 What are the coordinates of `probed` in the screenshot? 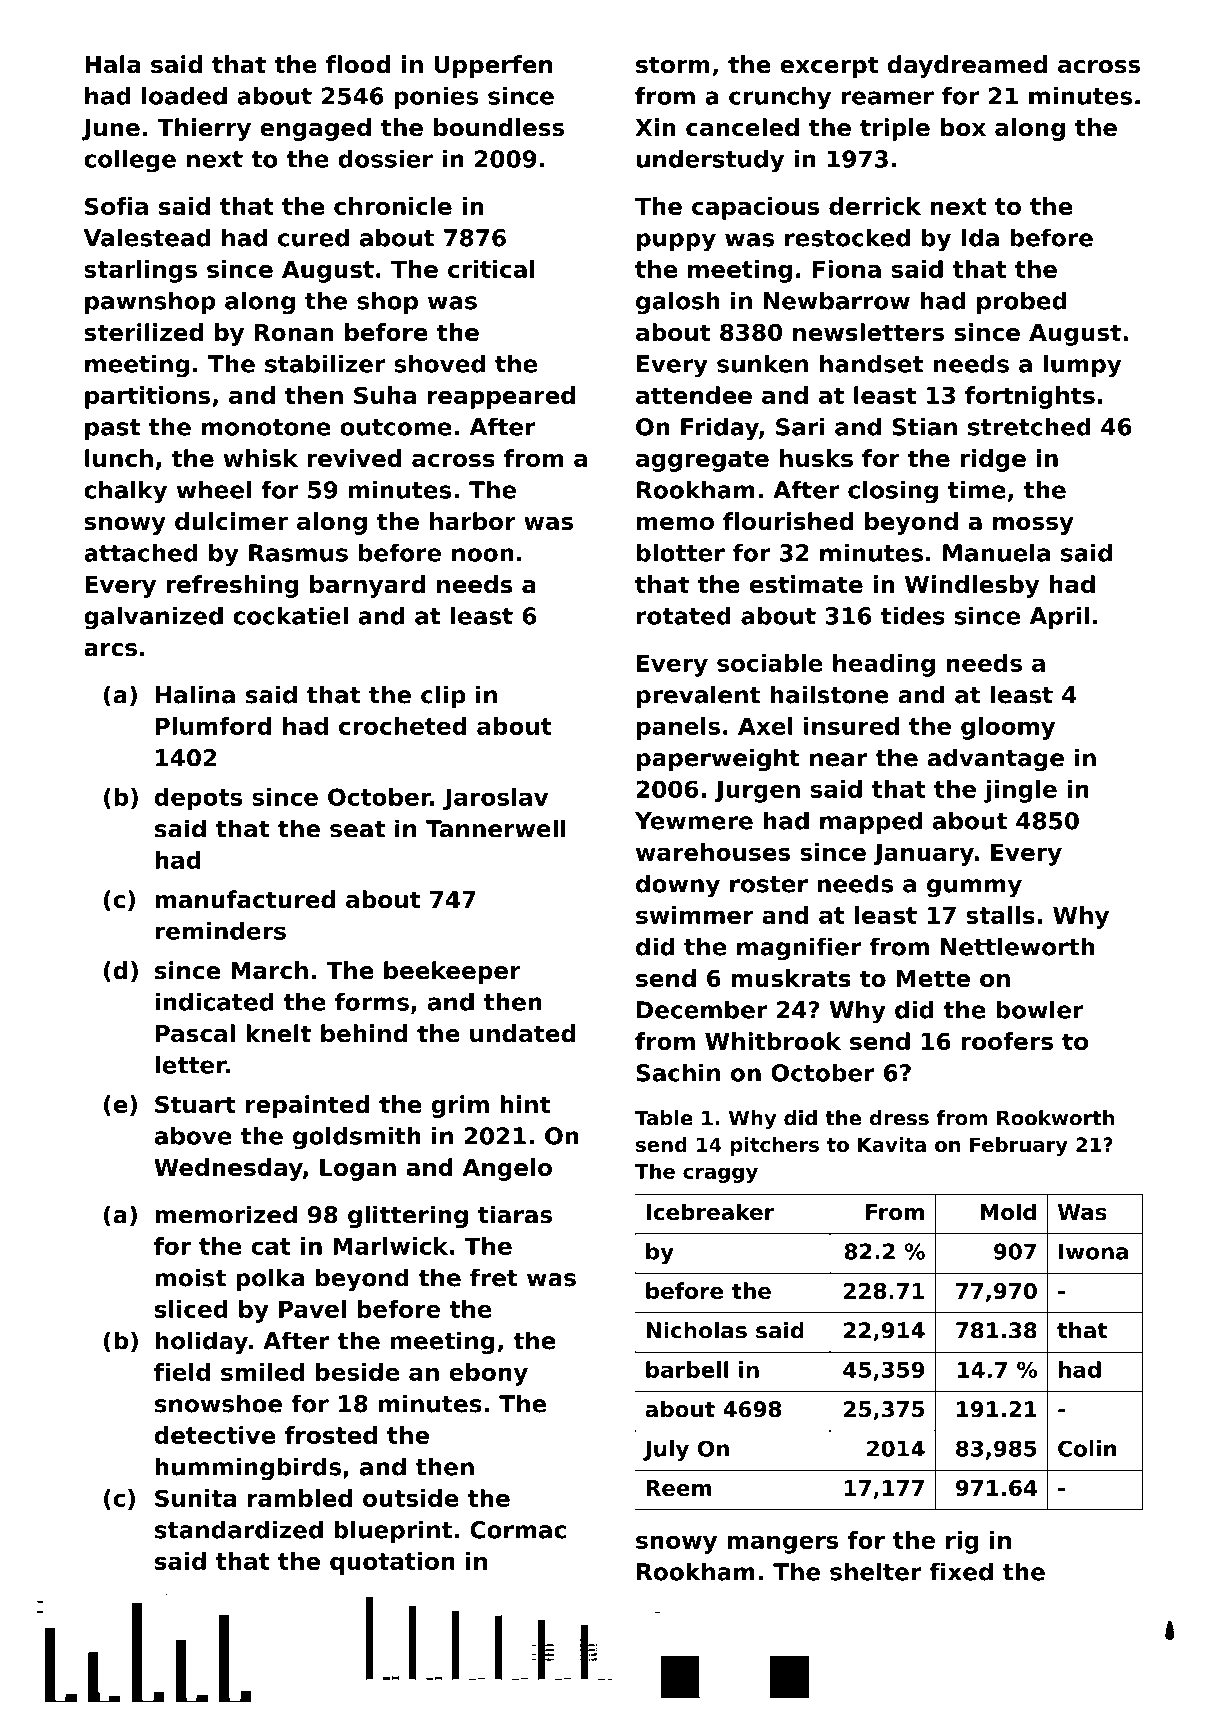 It's located at (1021, 302).
